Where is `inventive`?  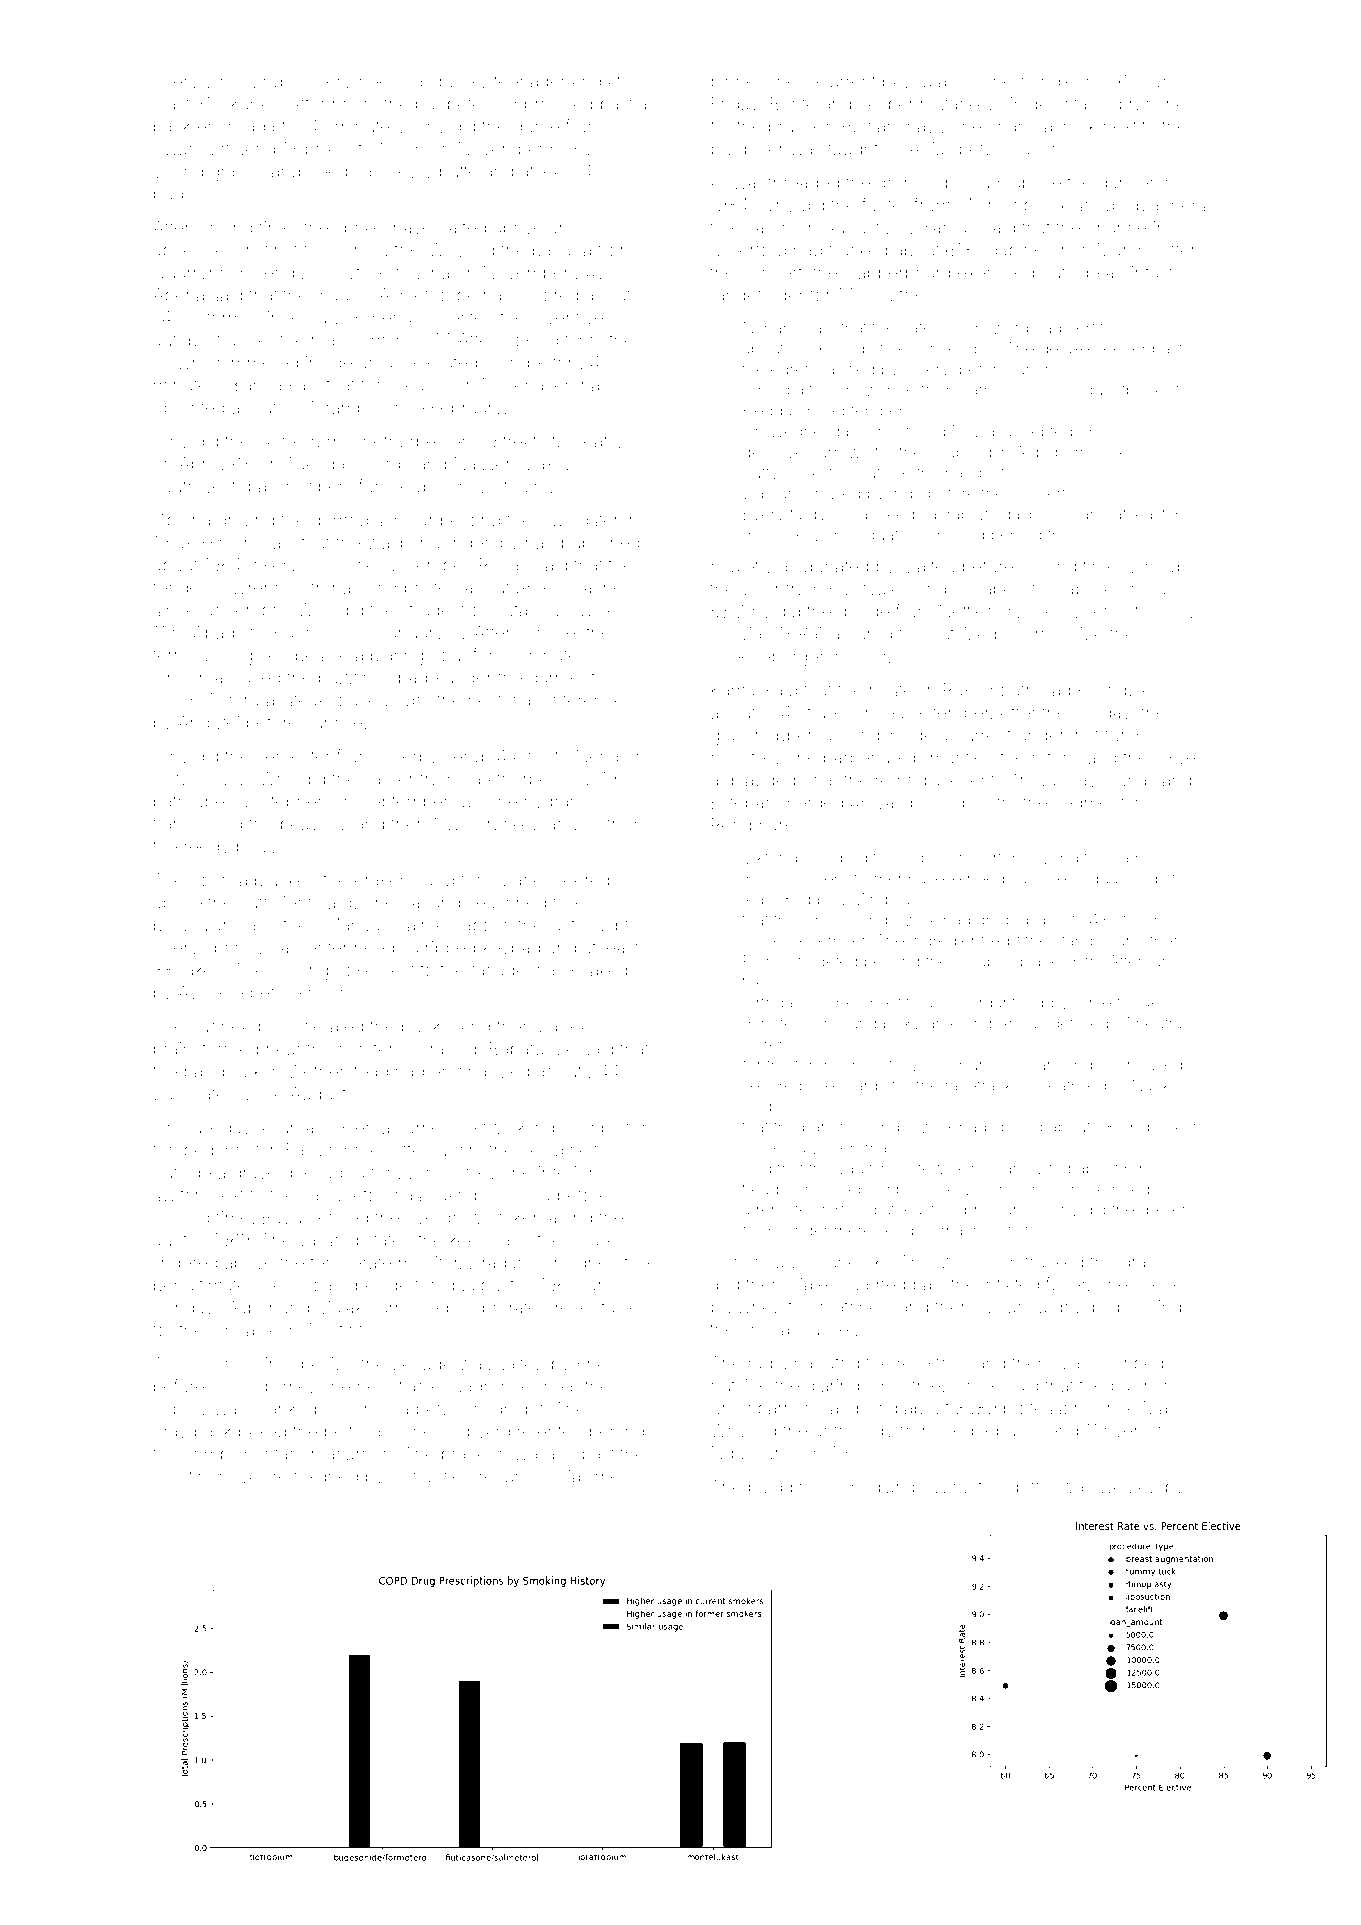 inventive is located at coordinates (567, 317).
